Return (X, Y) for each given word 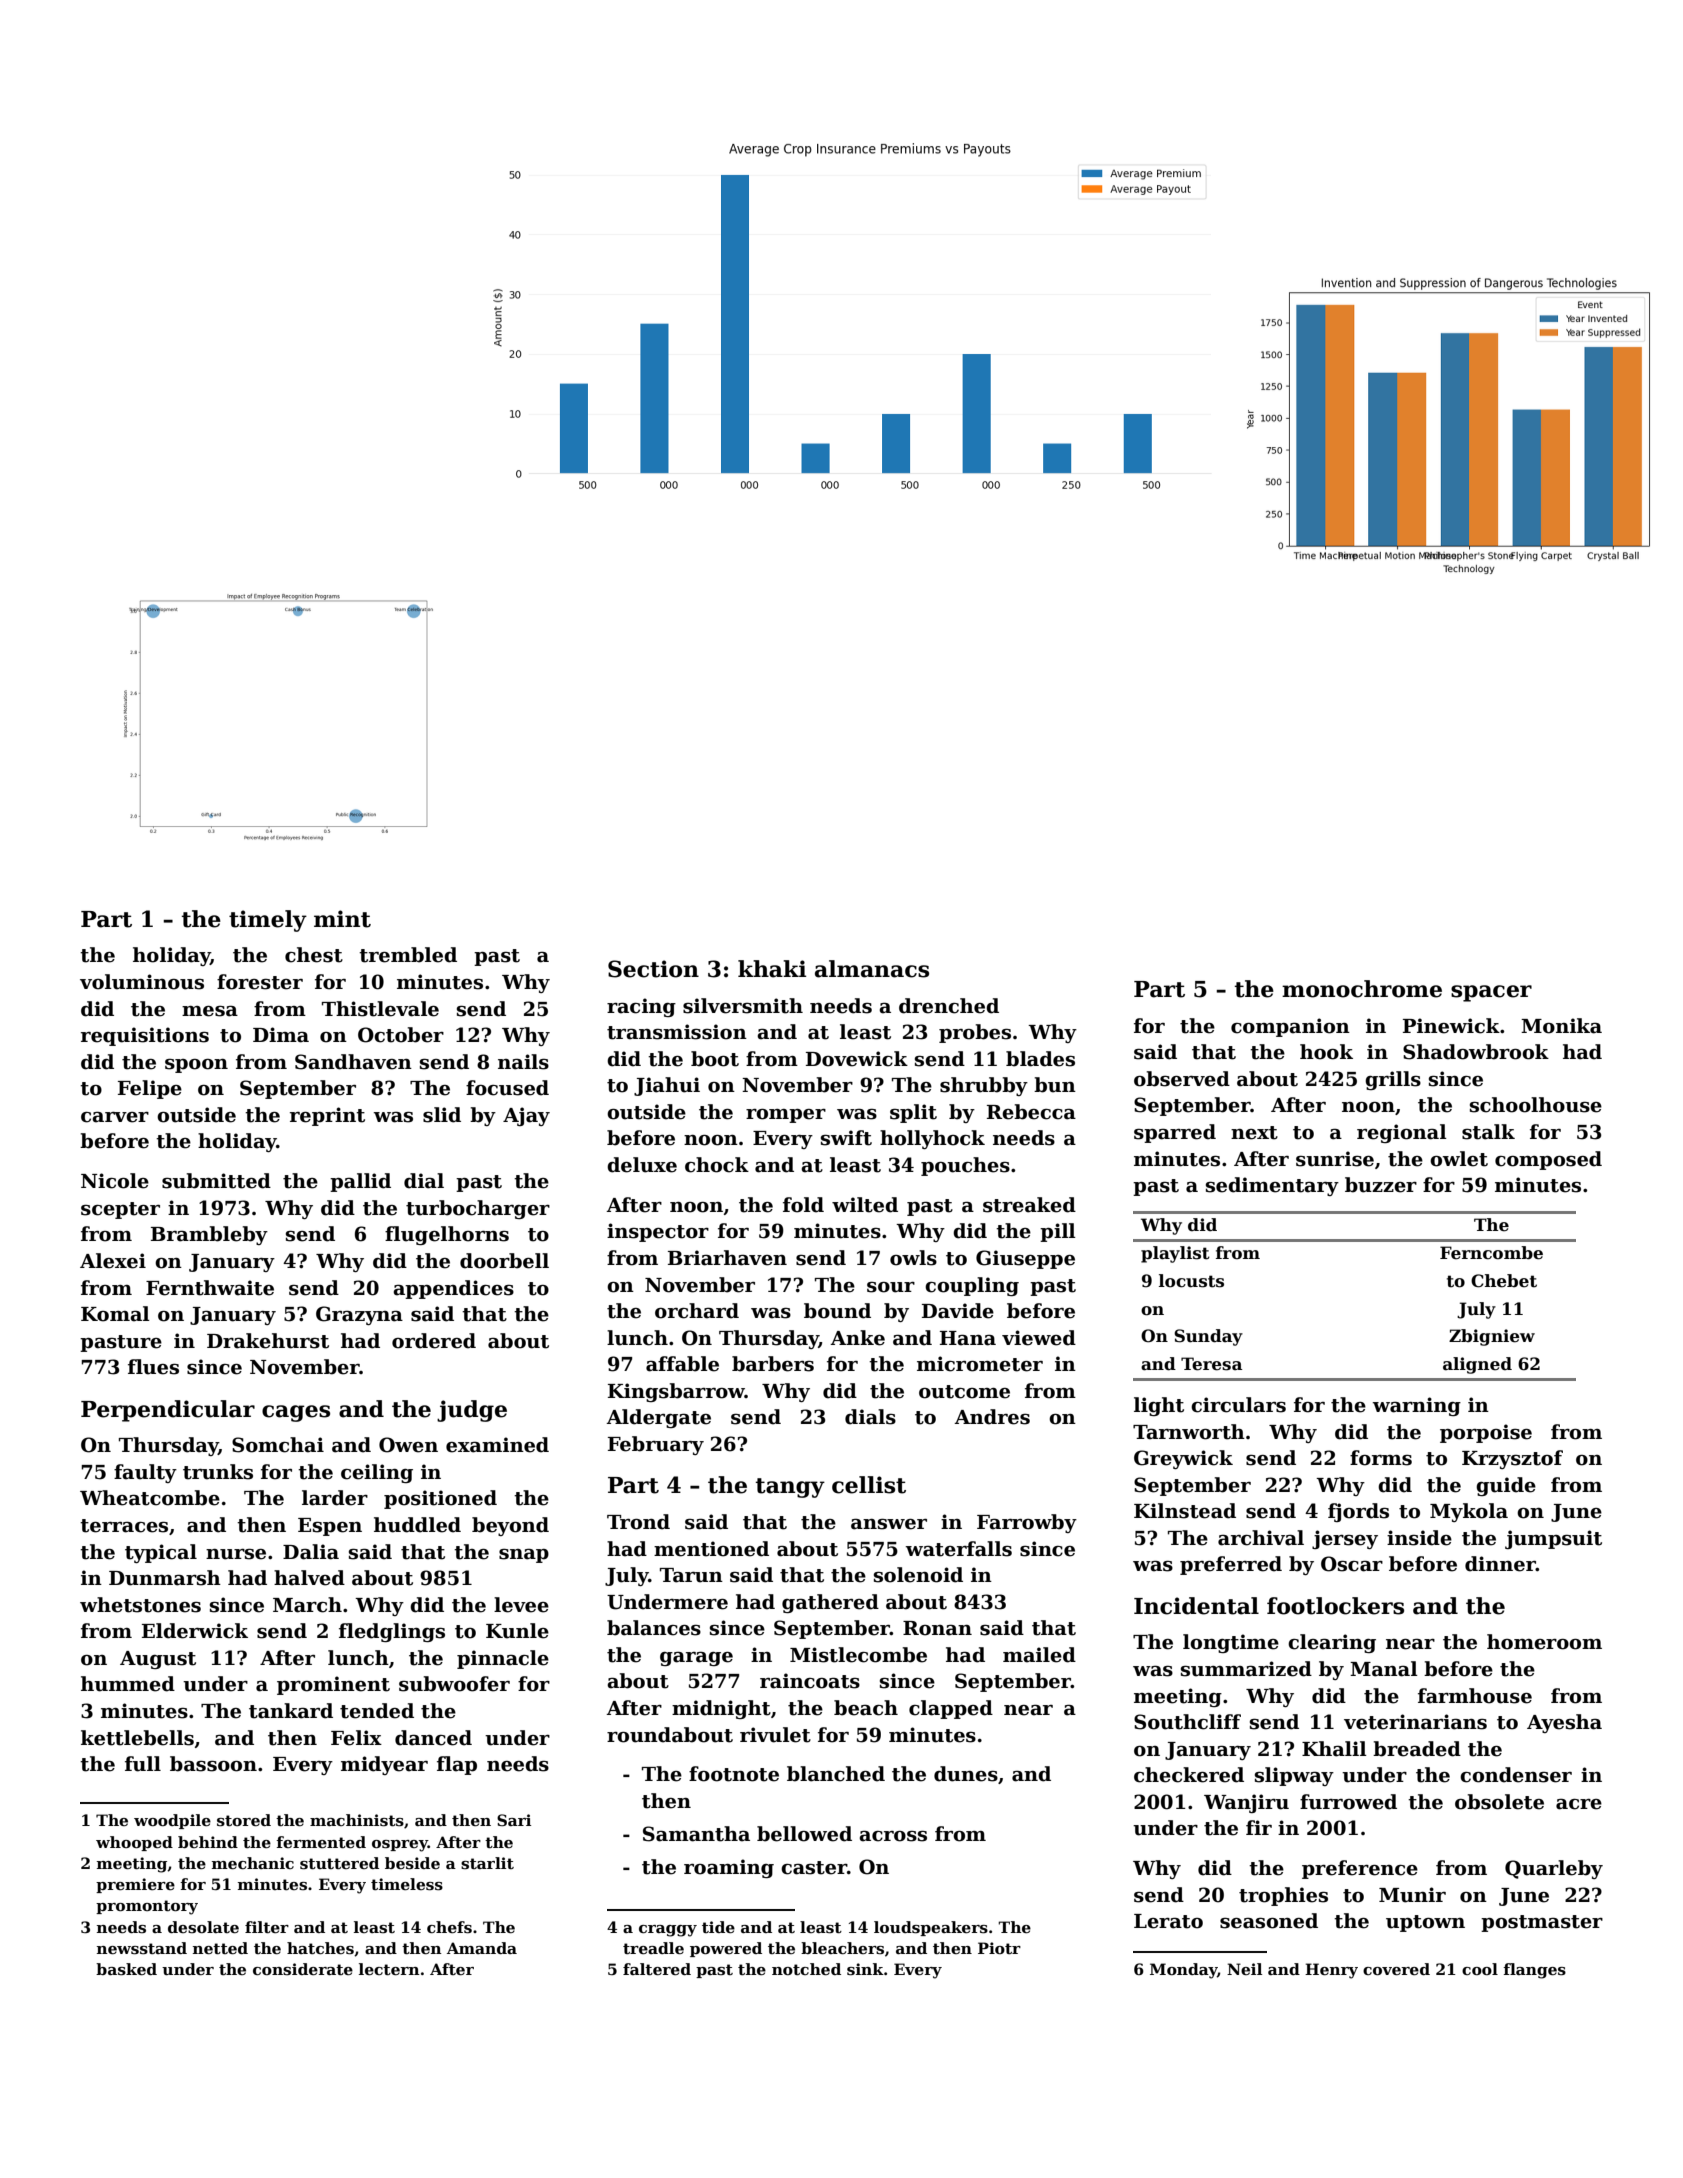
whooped (134, 1843)
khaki (772, 969)
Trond (638, 1522)
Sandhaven (353, 1062)
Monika (1561, 1026)
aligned (1477, 1365)
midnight (721, 1709)
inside (1419, 1538)
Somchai (278, 1445)
